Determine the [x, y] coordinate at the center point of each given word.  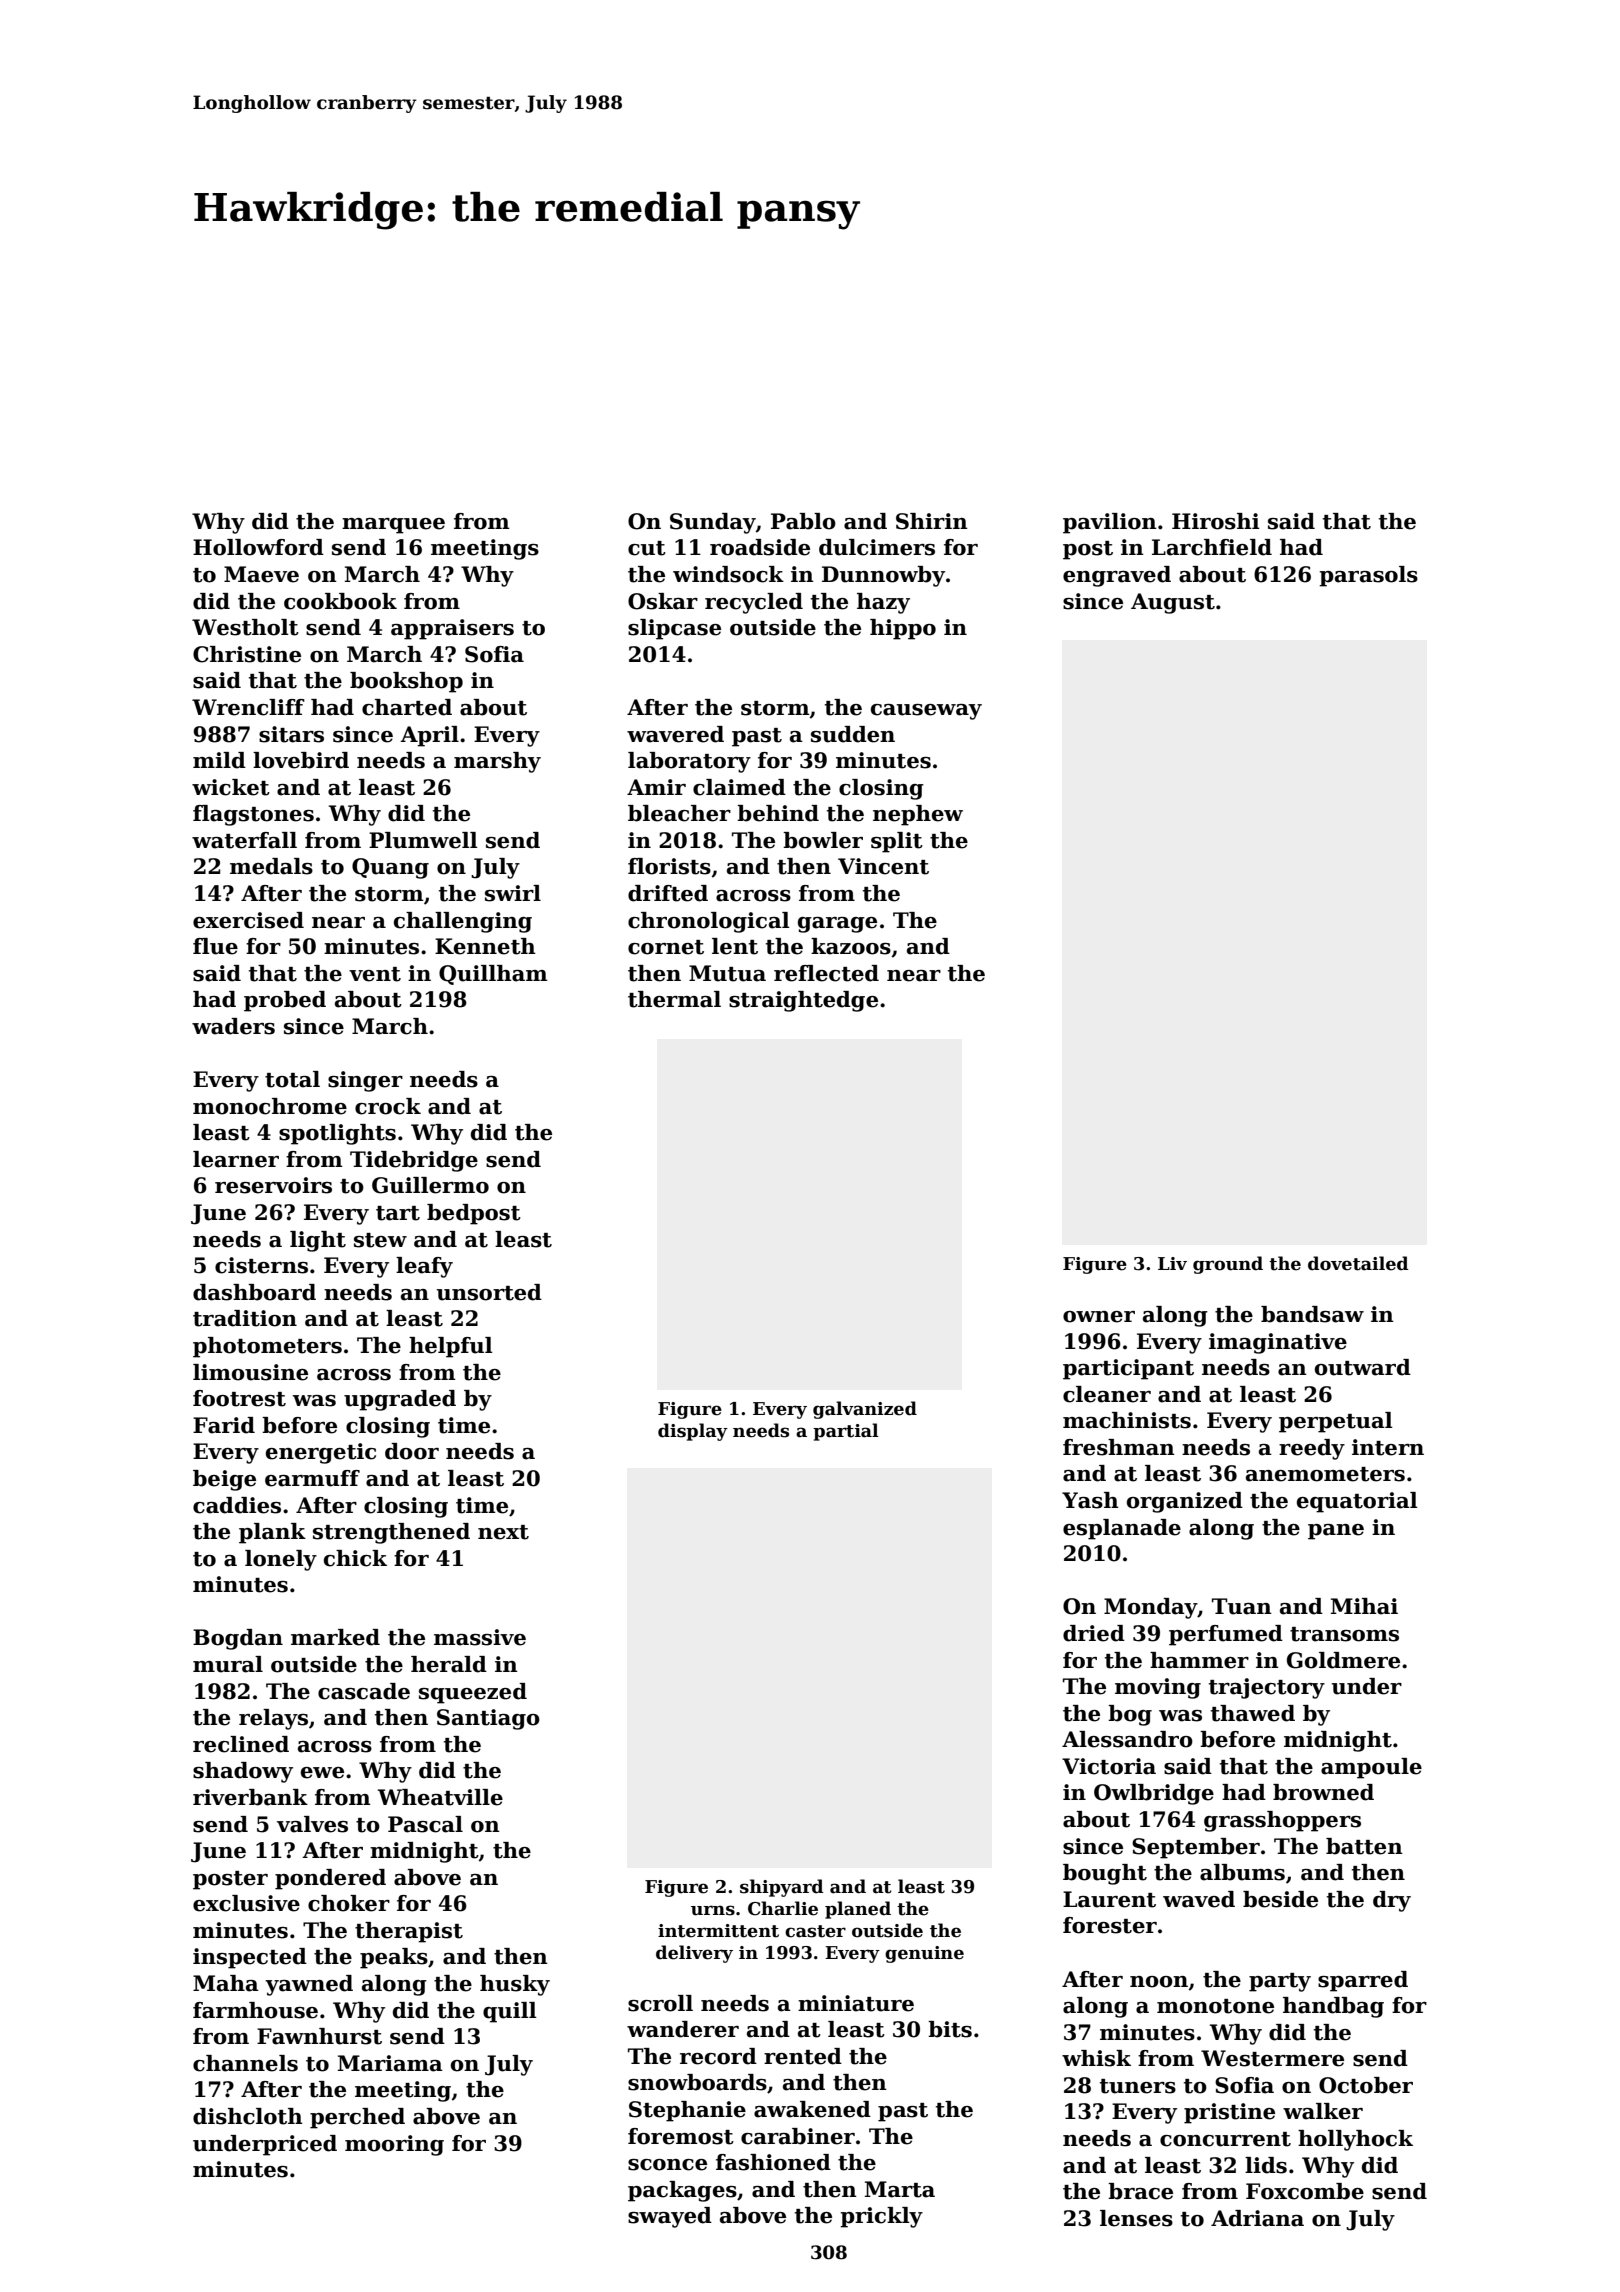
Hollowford [258, 547]
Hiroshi [1216, 521]
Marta [900, 2189]
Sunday [713, 523]
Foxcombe [1305, 2191]
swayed [670, 2217]
